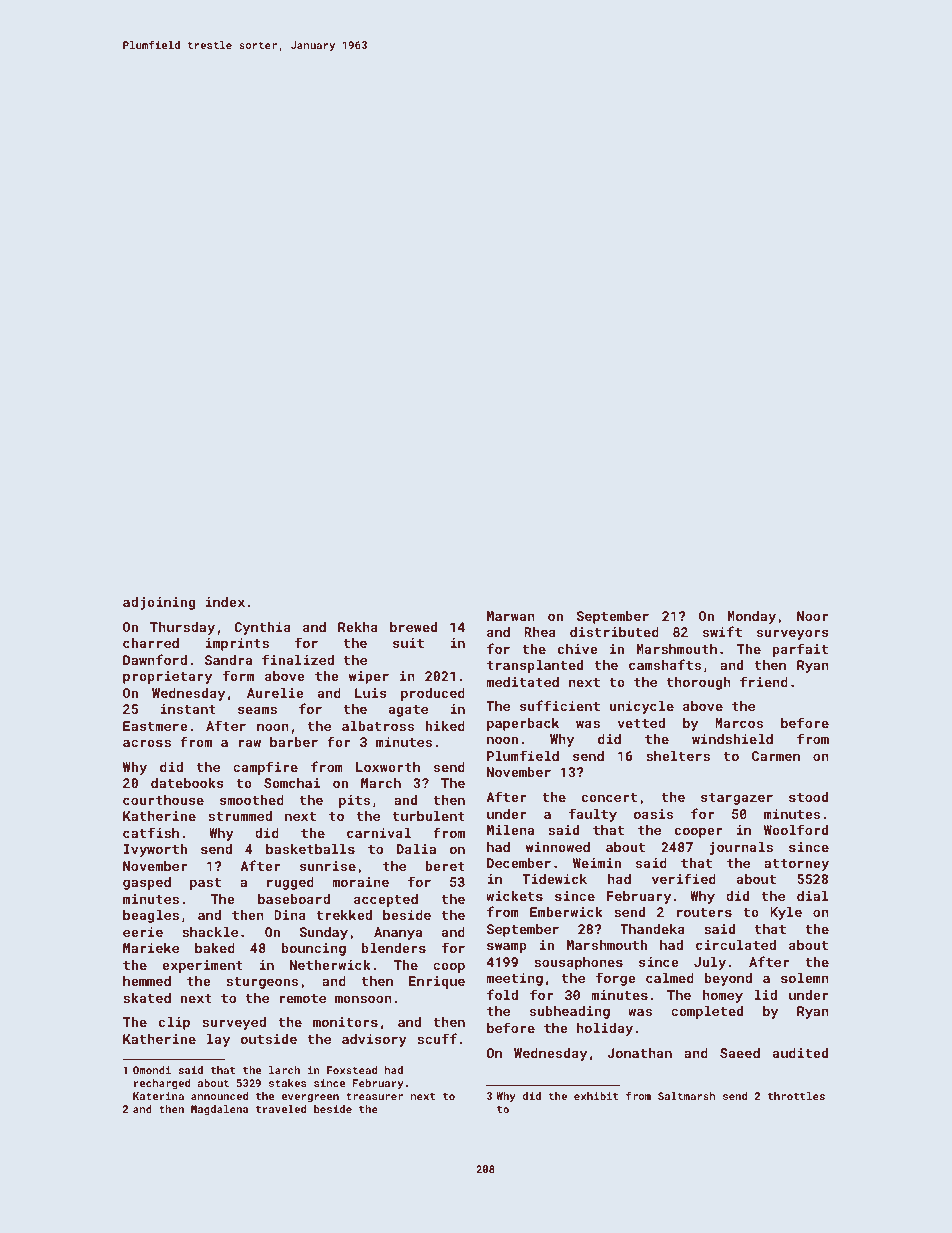 Image resolution: width=952 pixels, height=1233 pixels. Describe the element at coordinates (641, 707) in the document. I see `unicycle` at that location.
